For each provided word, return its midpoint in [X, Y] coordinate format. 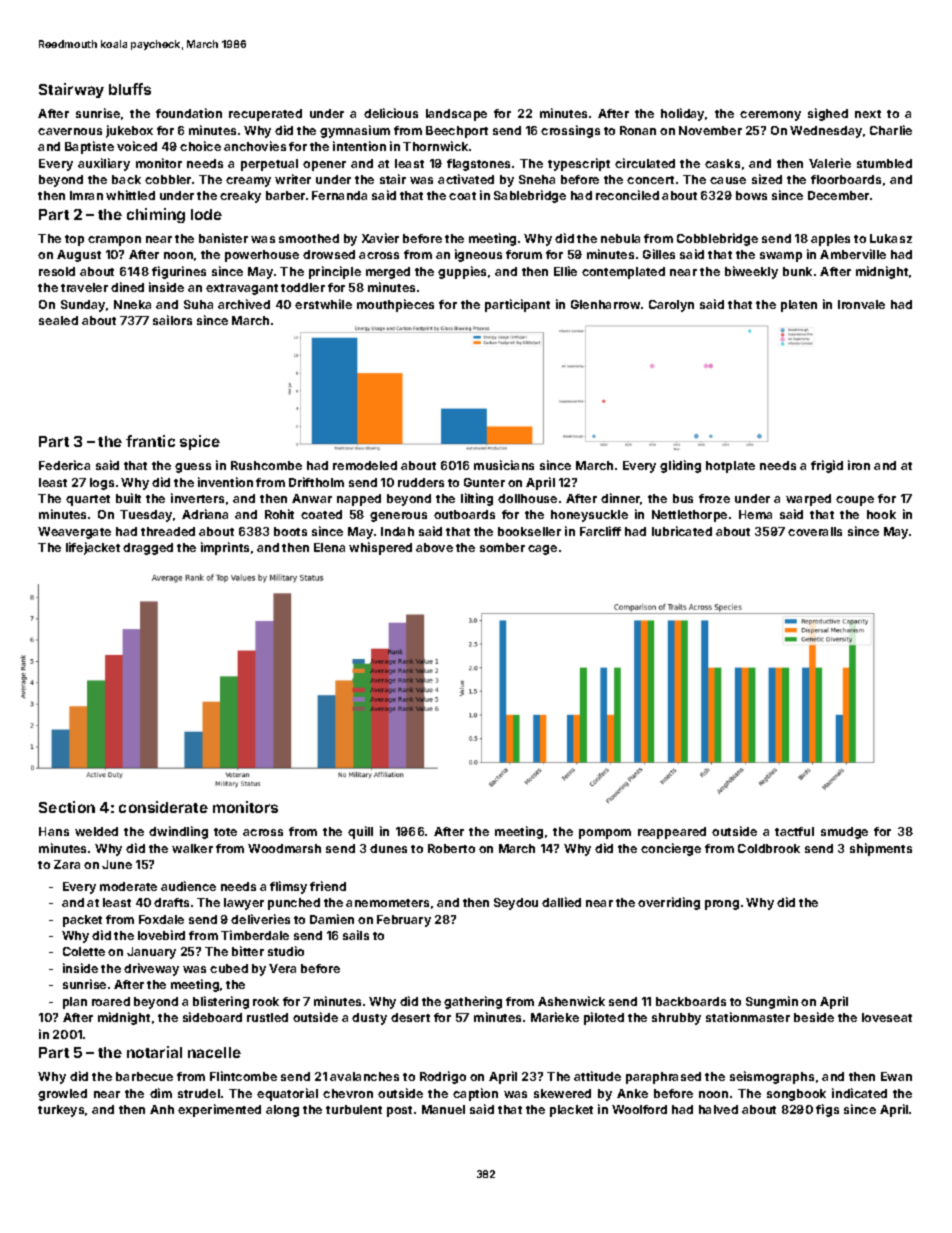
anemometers [387, 903]
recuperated [265, 115]
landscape [456, 115]
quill [360, 832]
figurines [179, 272]
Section [67, 807]
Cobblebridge [717, 239]
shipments [881, 849]
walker [192, 848]
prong [722, 905]
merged [388, 273]
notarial [154, 1052]
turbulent [354, 1109]
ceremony [770, 116]
